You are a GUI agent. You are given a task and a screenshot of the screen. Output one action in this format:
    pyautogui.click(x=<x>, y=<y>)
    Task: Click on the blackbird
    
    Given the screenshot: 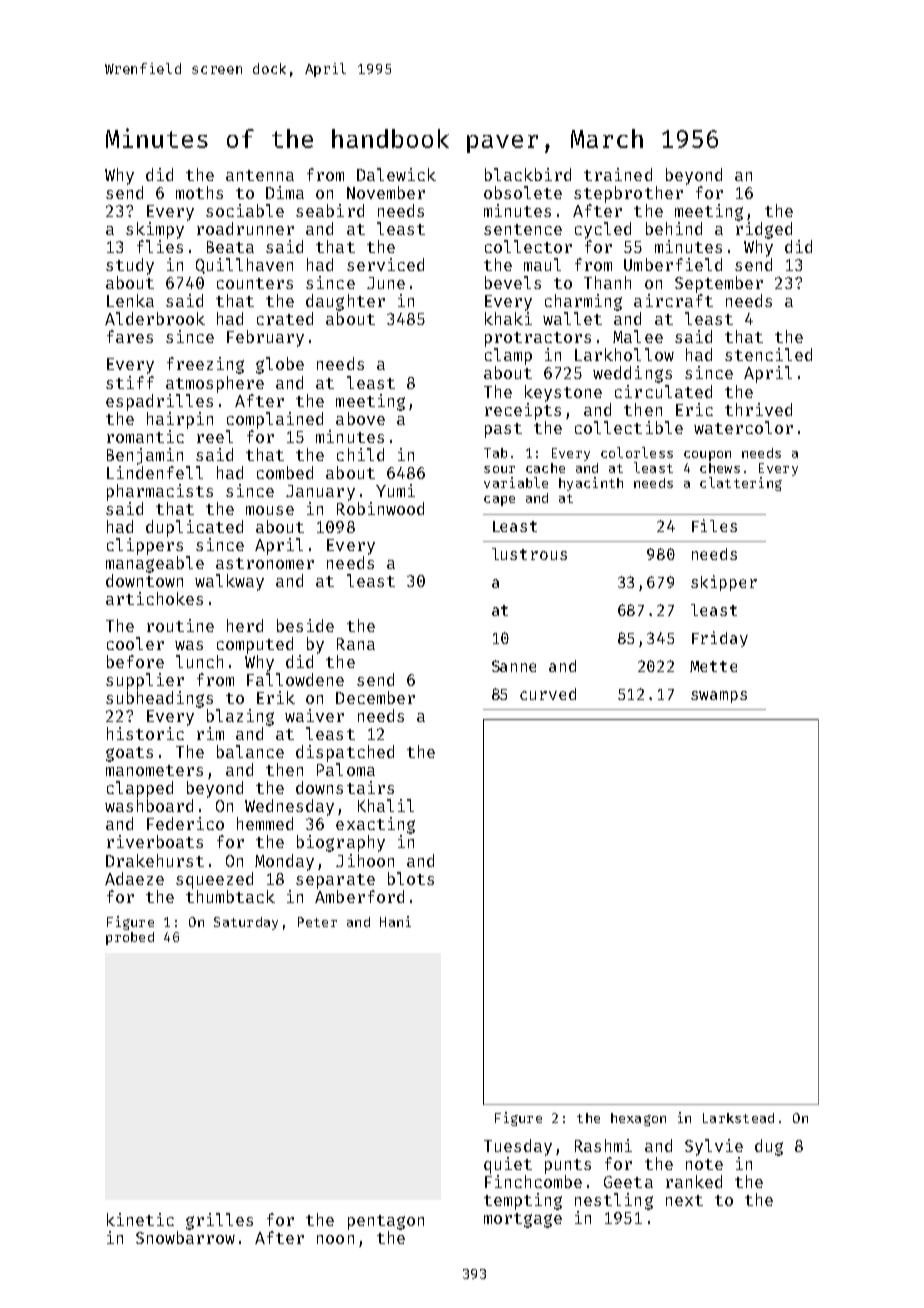 What is the action you would take?
    pyautogui.click(x=528, y=174)
